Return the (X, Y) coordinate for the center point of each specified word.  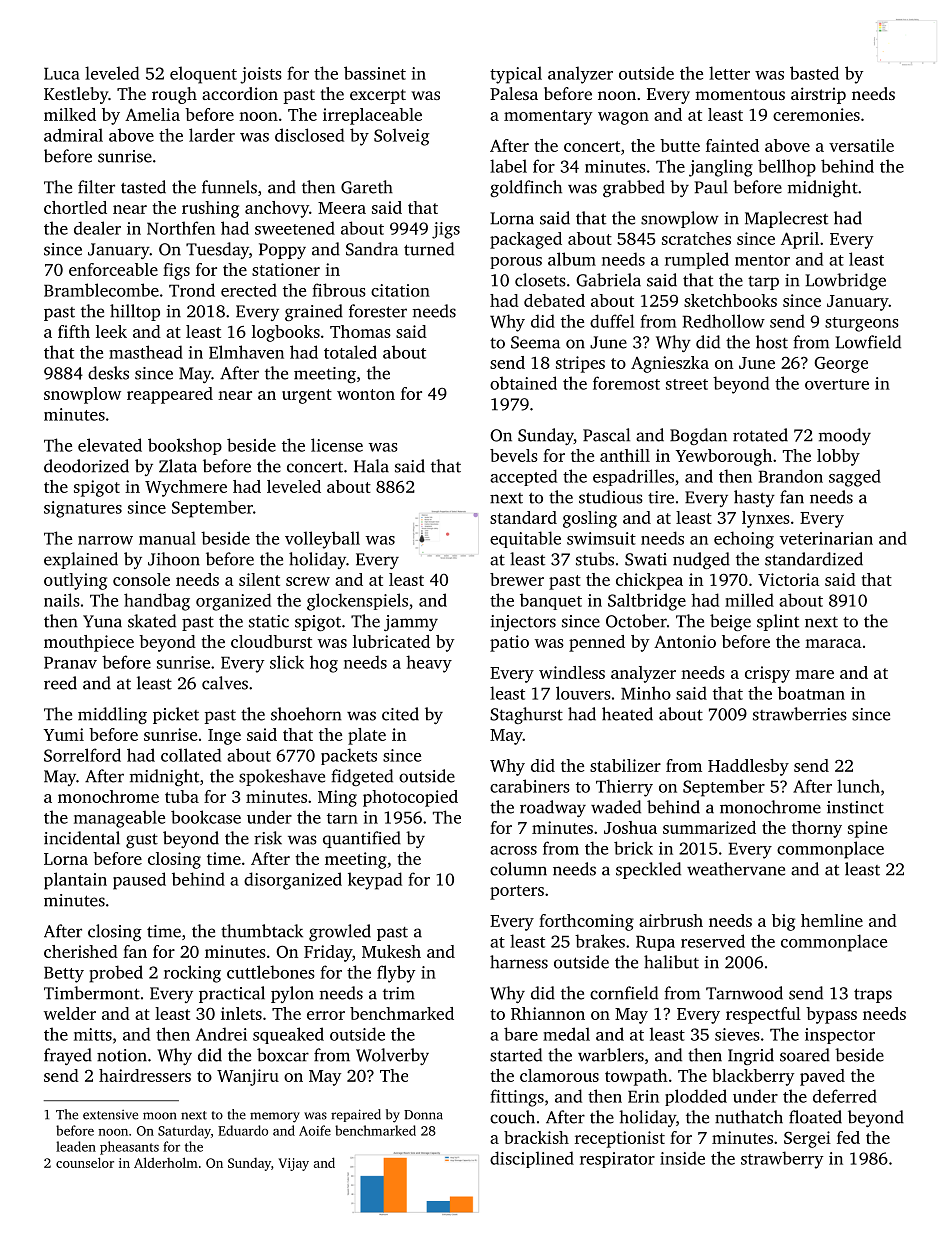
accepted (523, 477)
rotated (760, 435)
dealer (97, 228)
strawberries (800, 714)
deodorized (86, 466)
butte (680, 145)
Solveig (401, 137)
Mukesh (391, 951)
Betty (64, 974)
